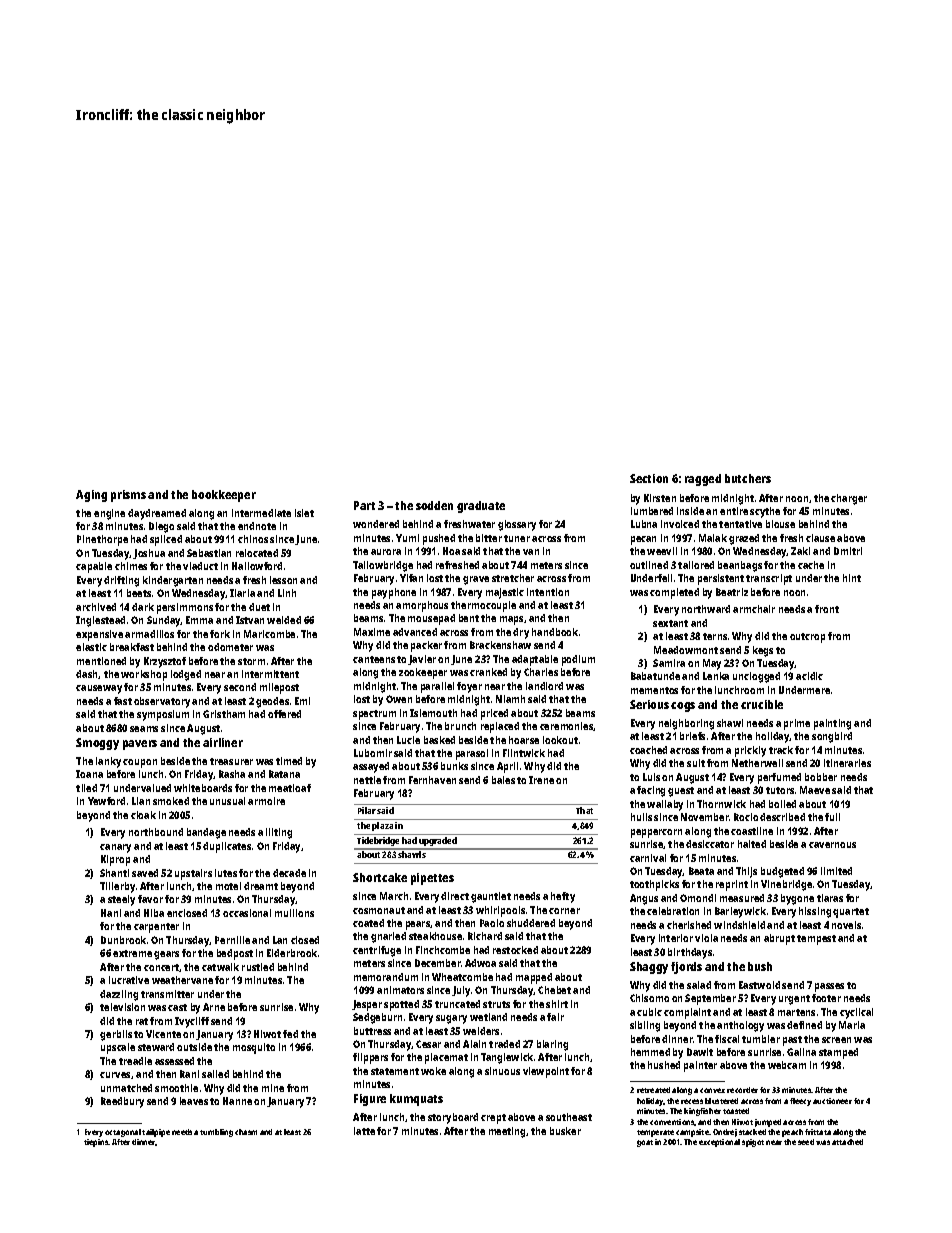 The width and height of the screenshot is (952, 1233). I want to click on Omondi, so click(698, 898).
